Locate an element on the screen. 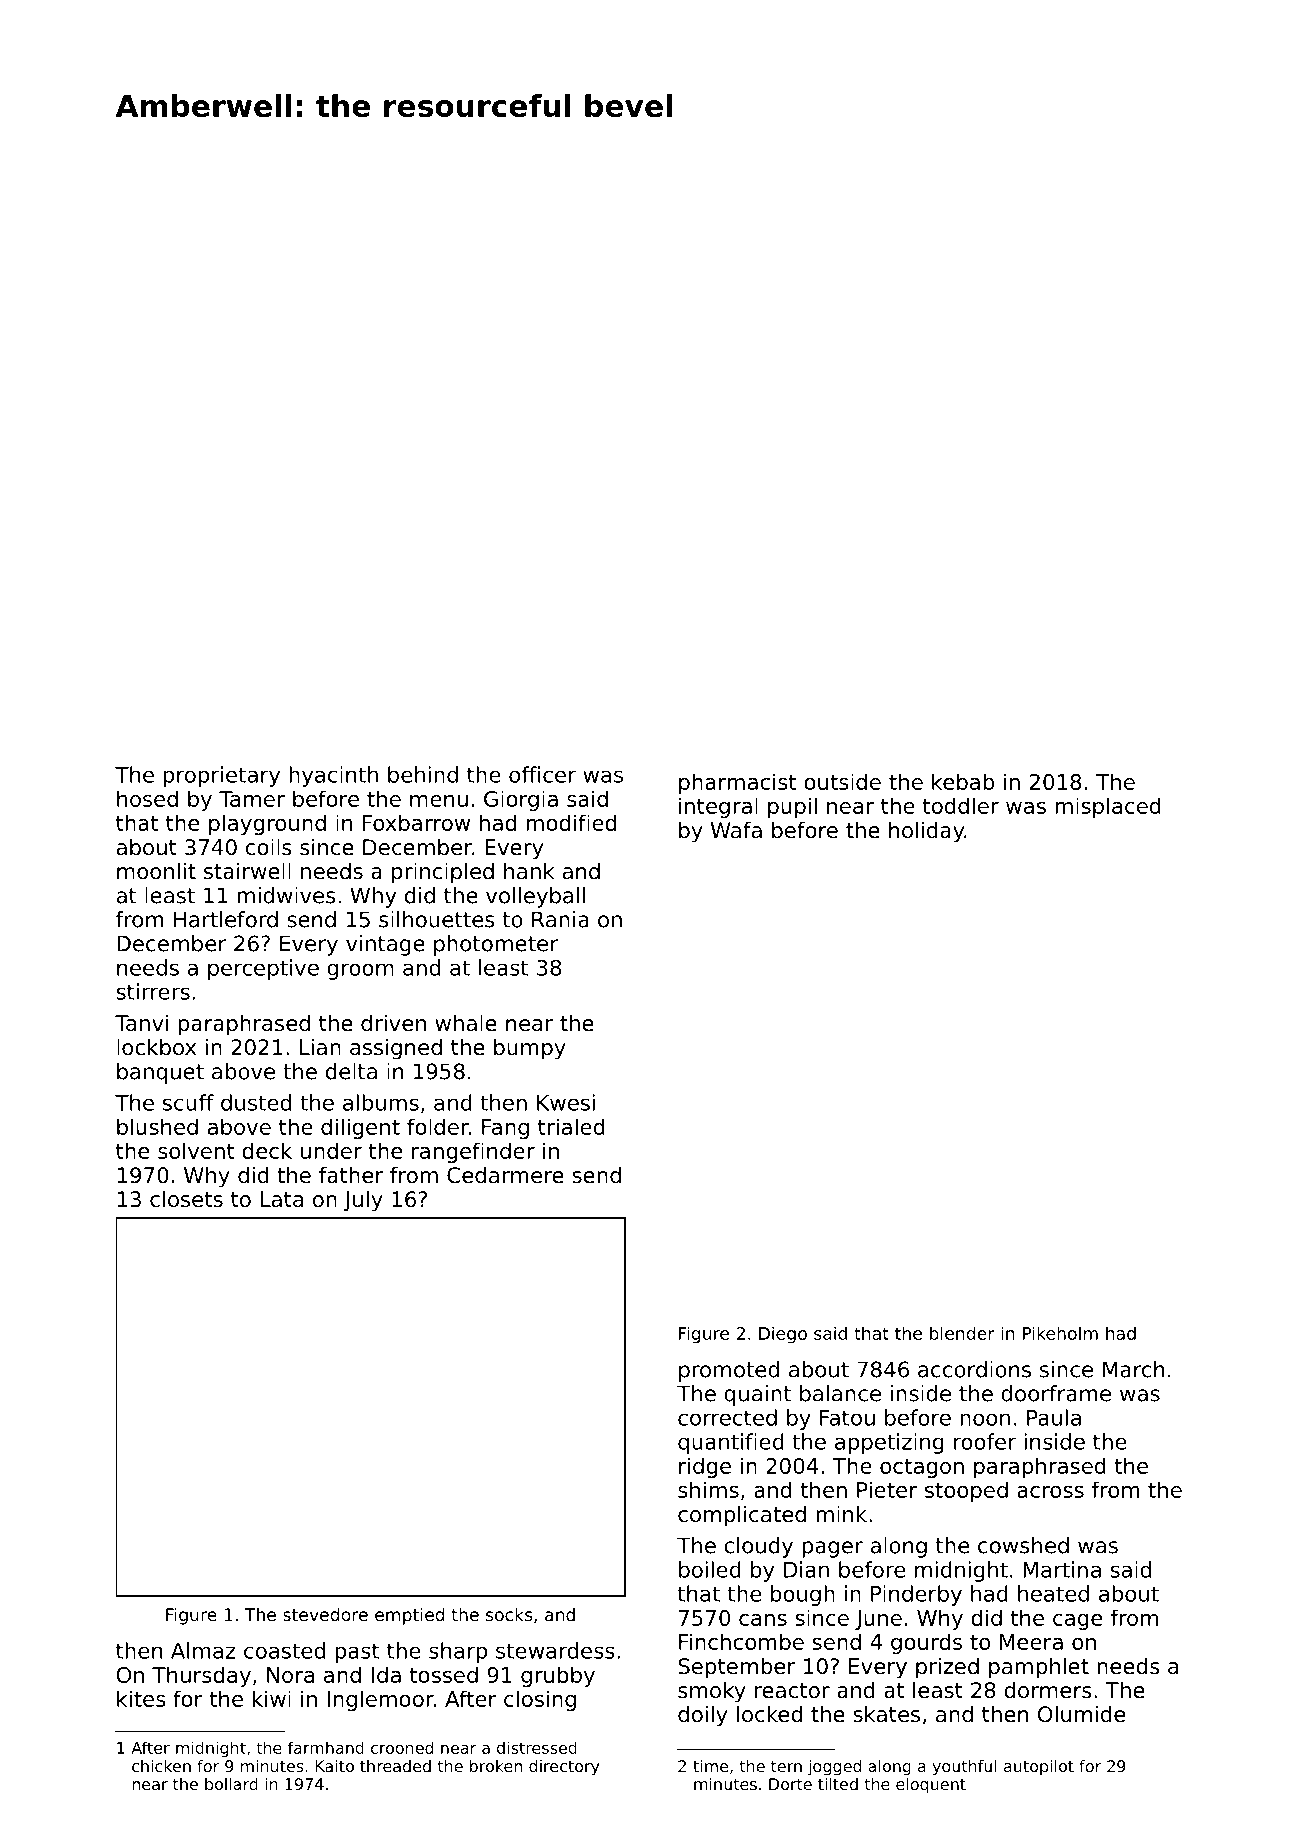 This screenshot has width=1303, height=1843. corrected is located at coordinates (727, 1417).
